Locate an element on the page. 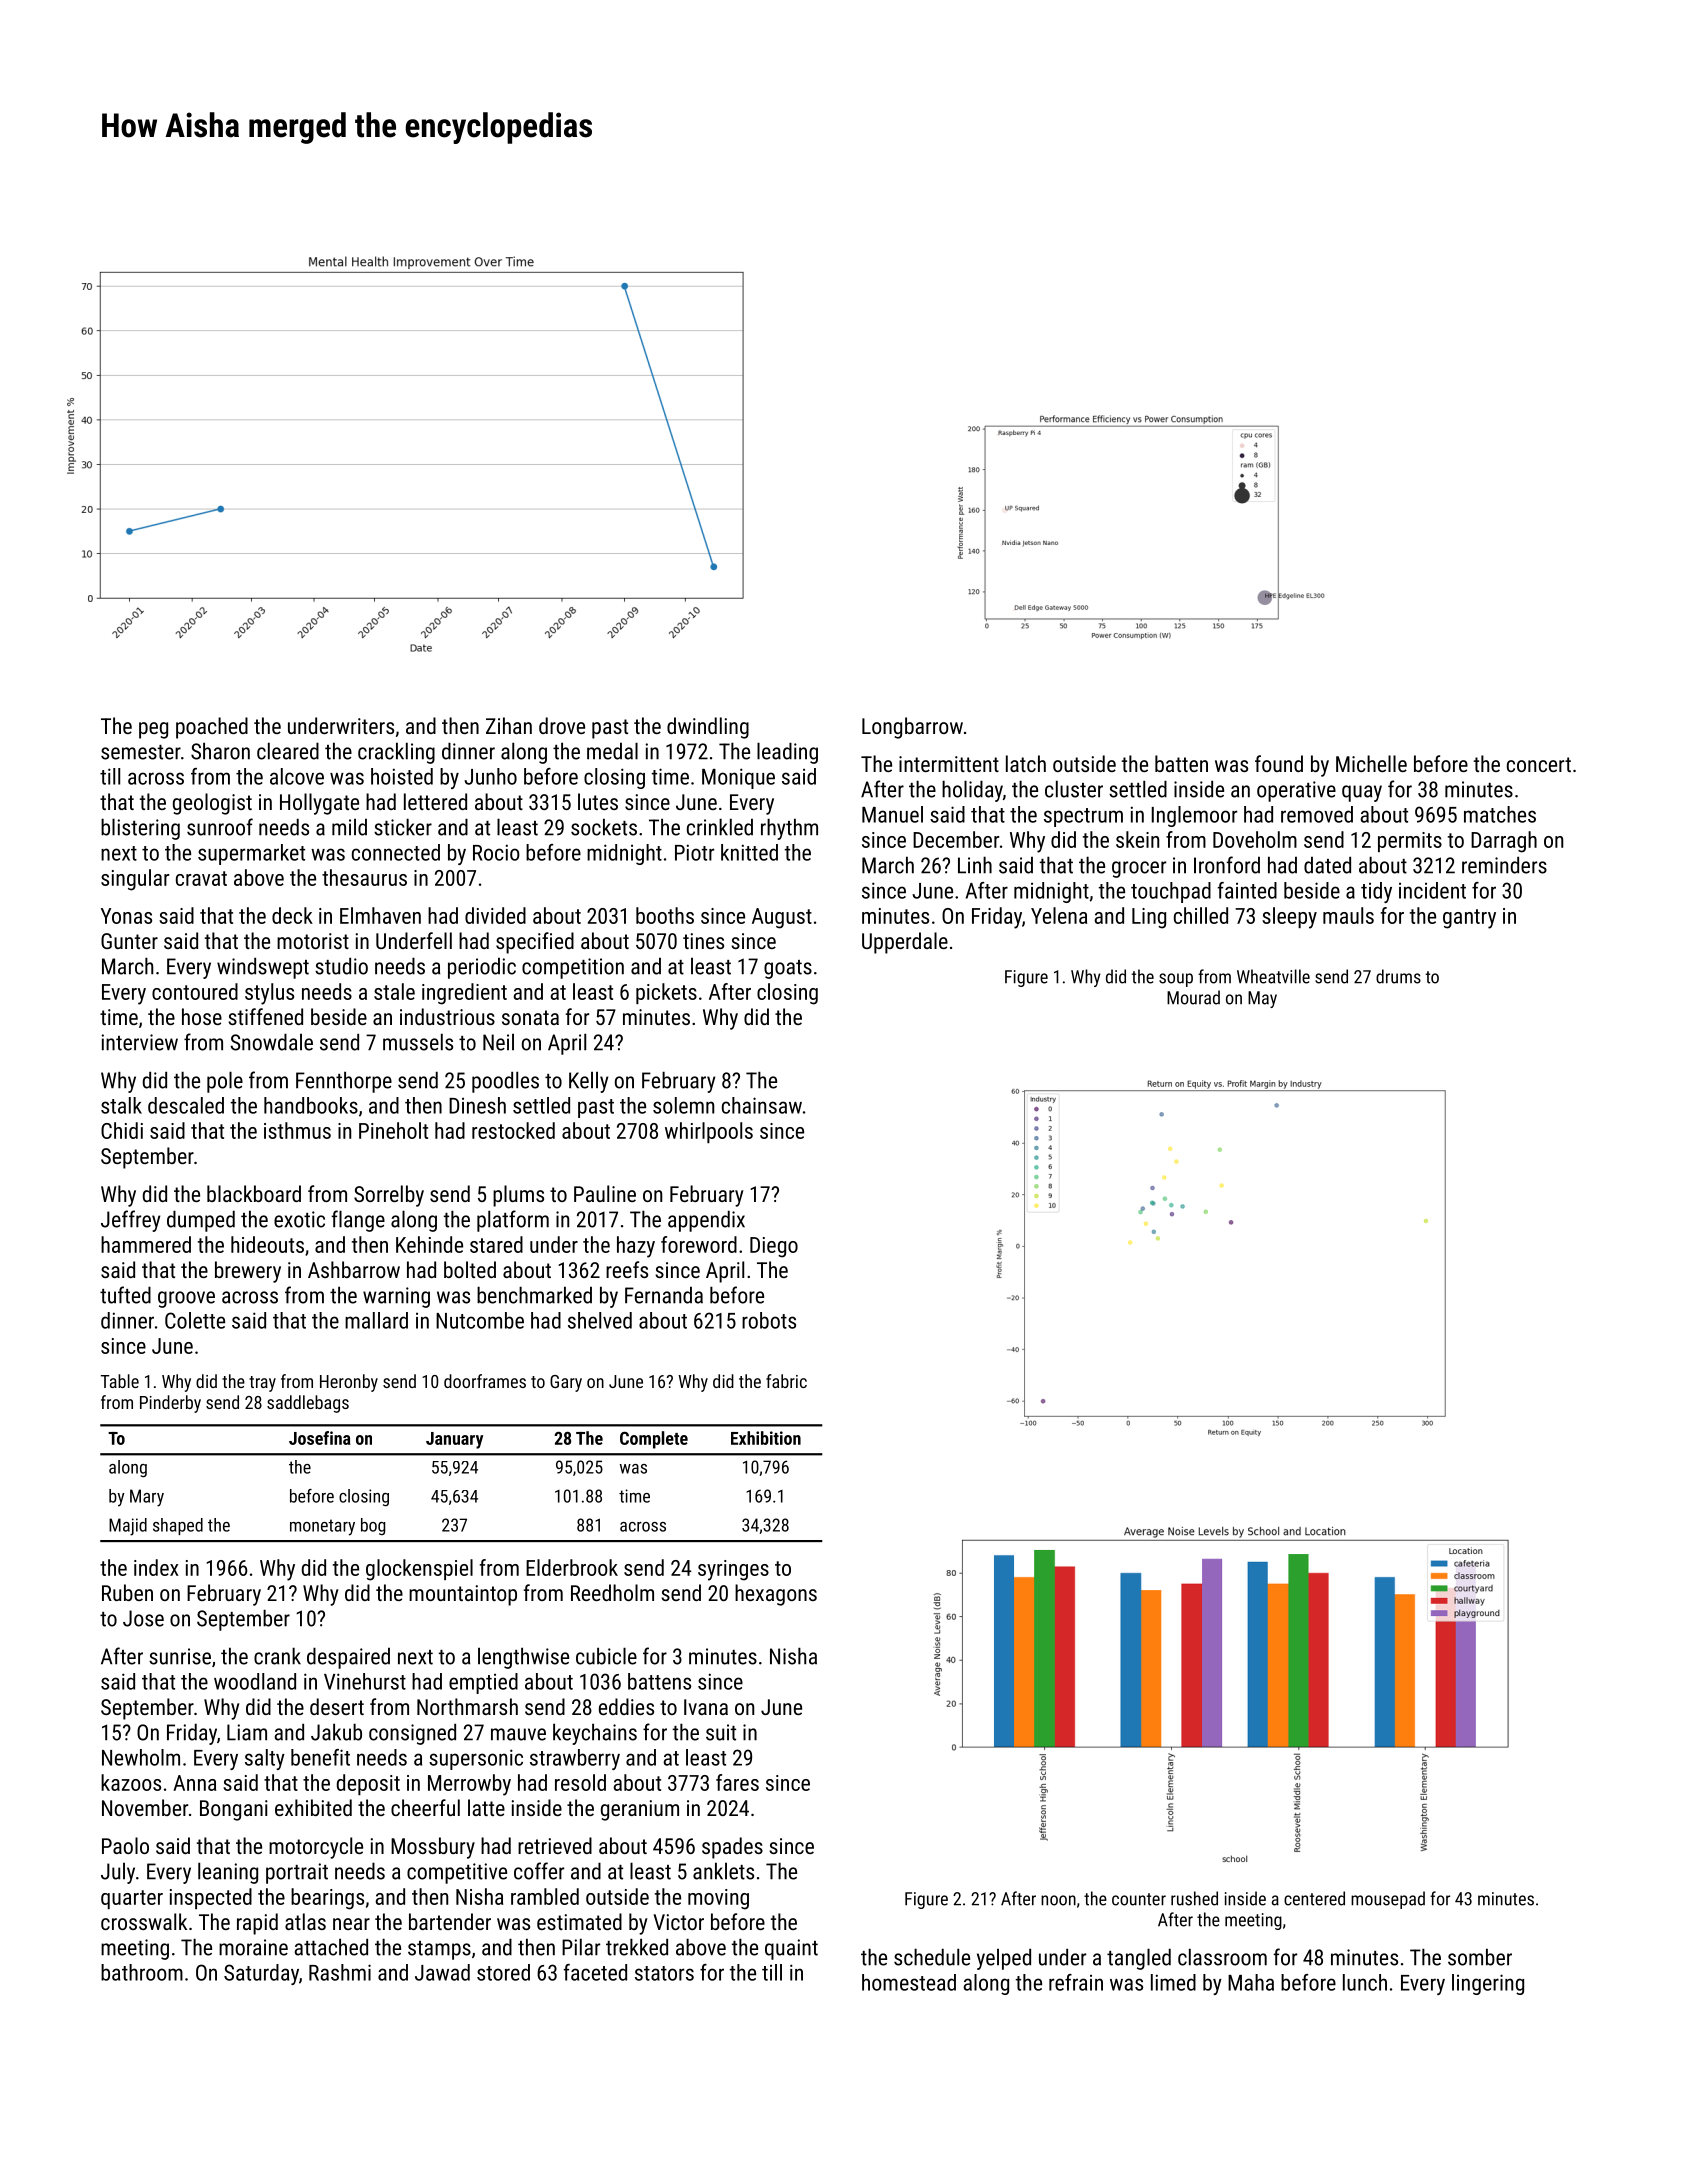  Zihan is located at coordinates (509, 725).
